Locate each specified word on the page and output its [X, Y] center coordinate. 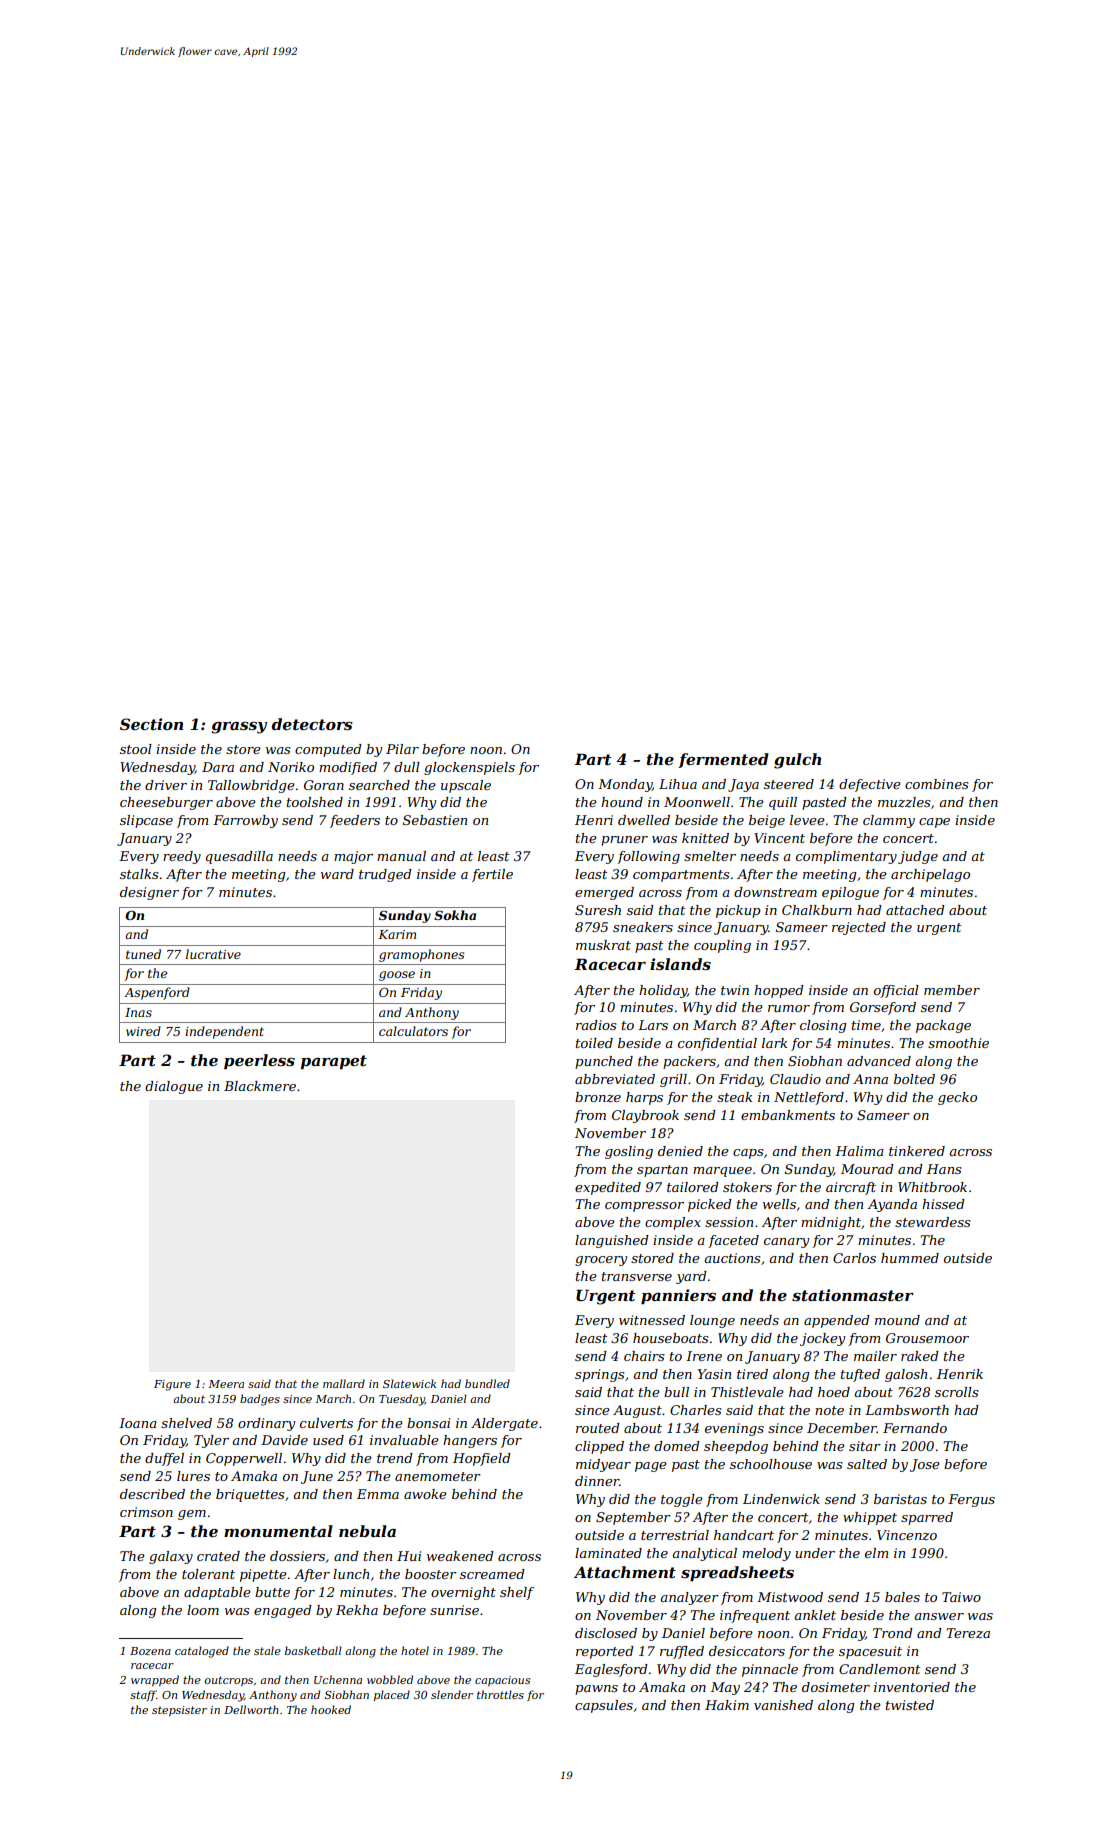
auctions [732, 1258]
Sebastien [435, 820]
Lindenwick [781, 1499]
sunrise [454, 1610]
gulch [797, 761]
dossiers [297, 1556]
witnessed [652, 1320]
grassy [239, 728]
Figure [172, 1385]
